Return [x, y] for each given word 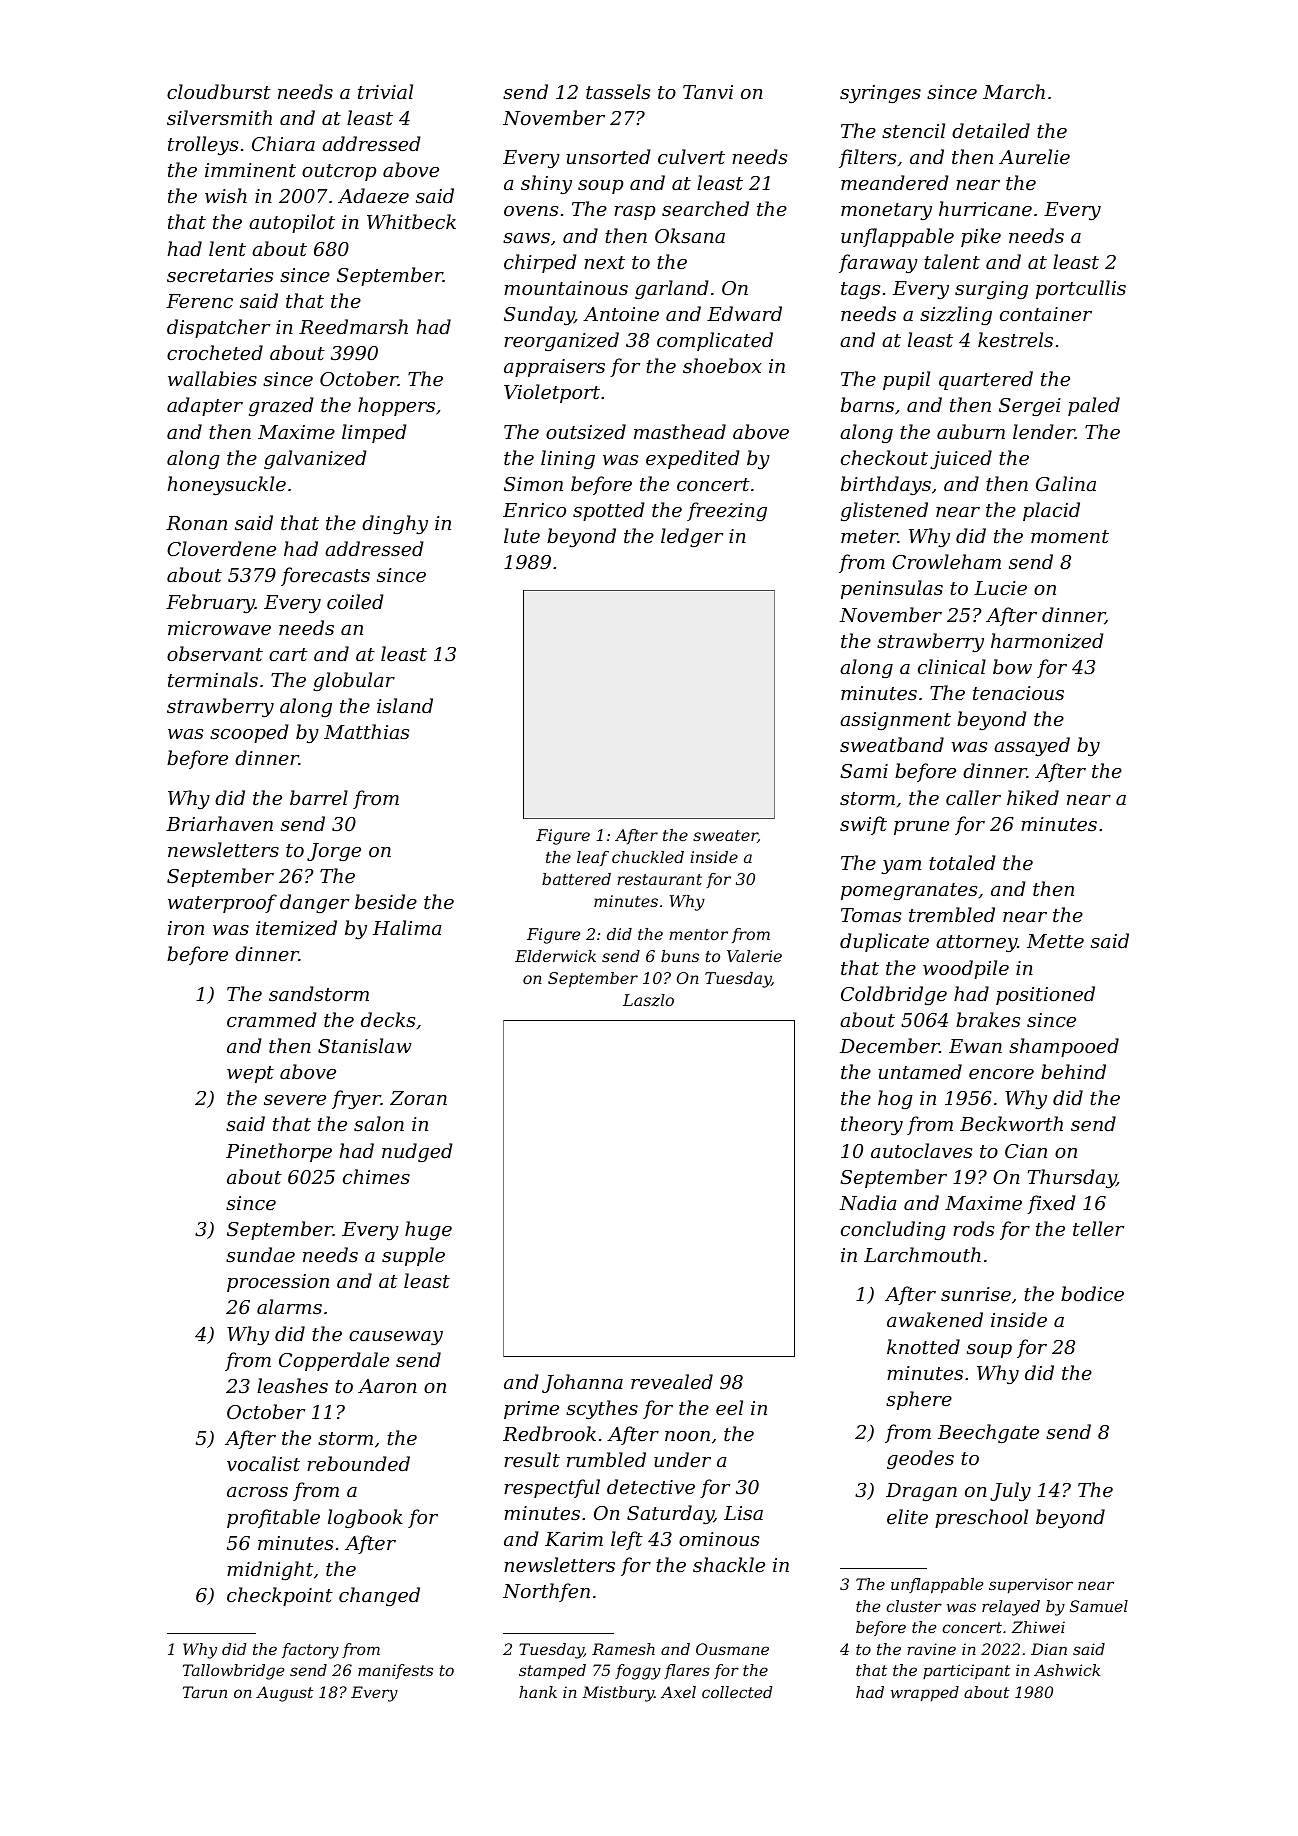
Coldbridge [894, 995]
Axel [678, 1692]
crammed [272, 1019]
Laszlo [648, 1000]
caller [973, 797]
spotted [609, 511]
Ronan [196, 523]
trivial [385, 91]
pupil [906, 380]
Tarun [205, 1692]
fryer [356, 1099]
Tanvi [708, 92]
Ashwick [1067, 1670]
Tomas [871, 915]
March [1014, 91]
